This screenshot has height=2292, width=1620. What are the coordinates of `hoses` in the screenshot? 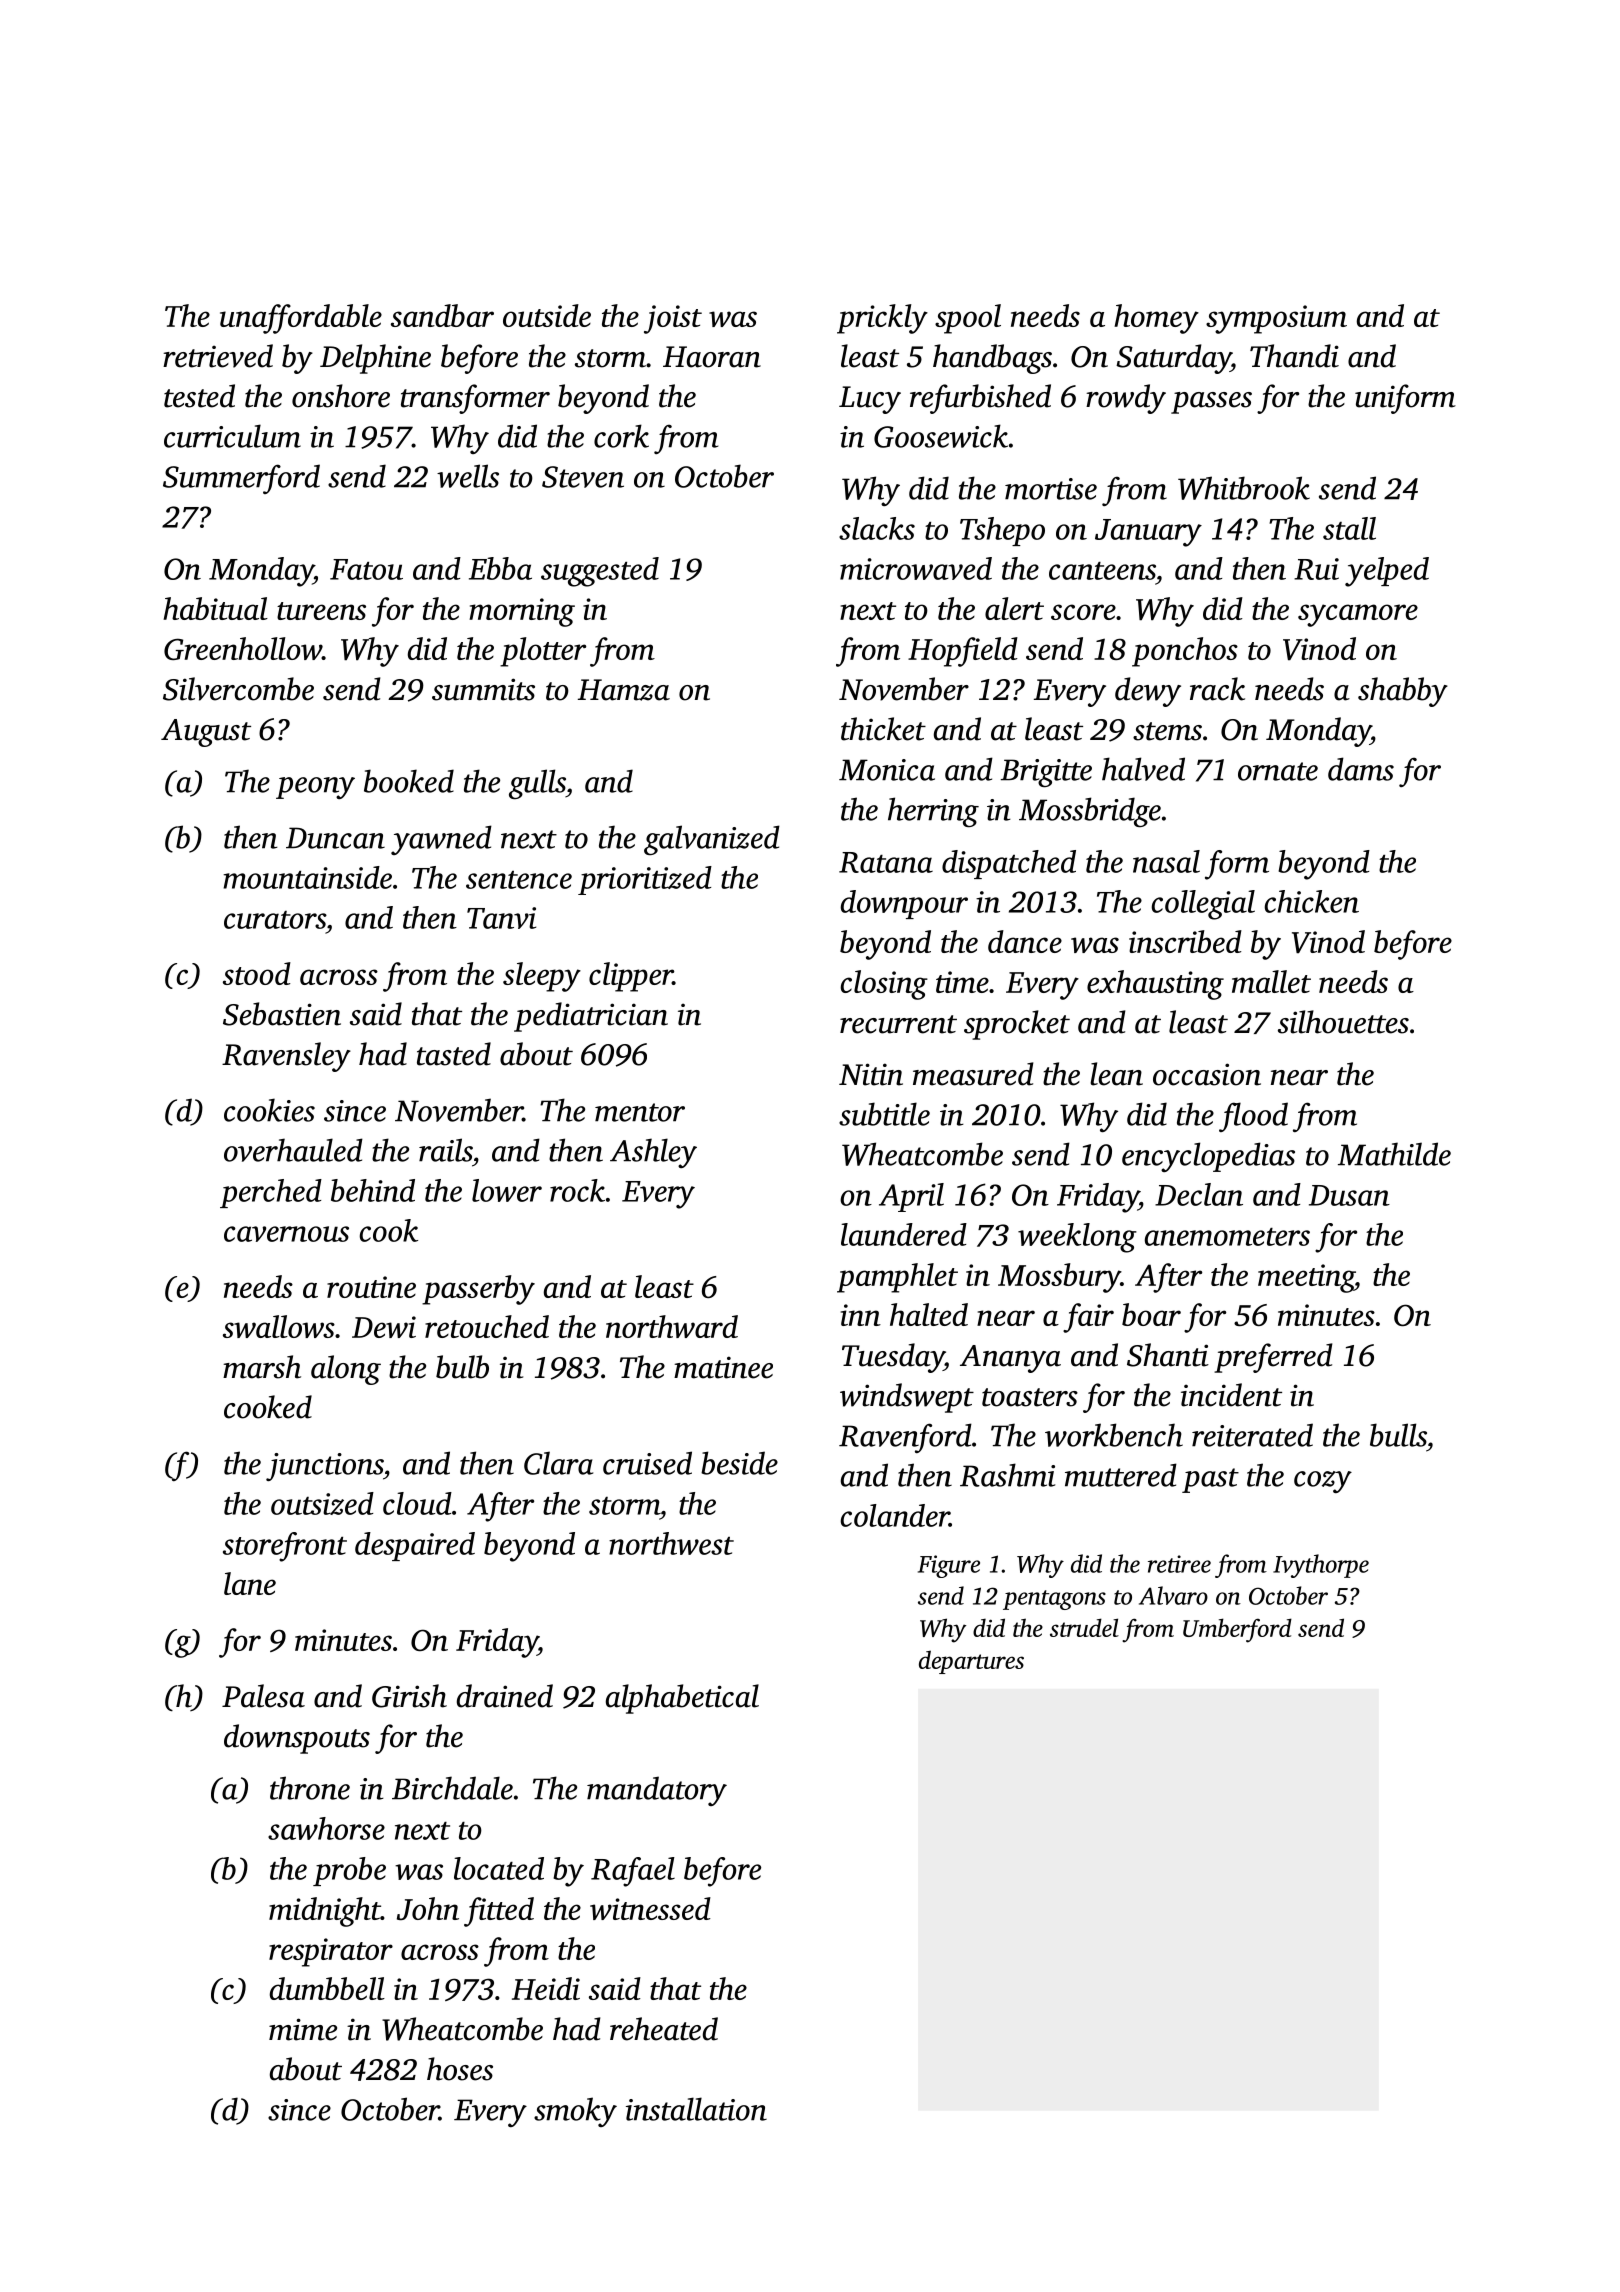 It's located at (460, 2069).
